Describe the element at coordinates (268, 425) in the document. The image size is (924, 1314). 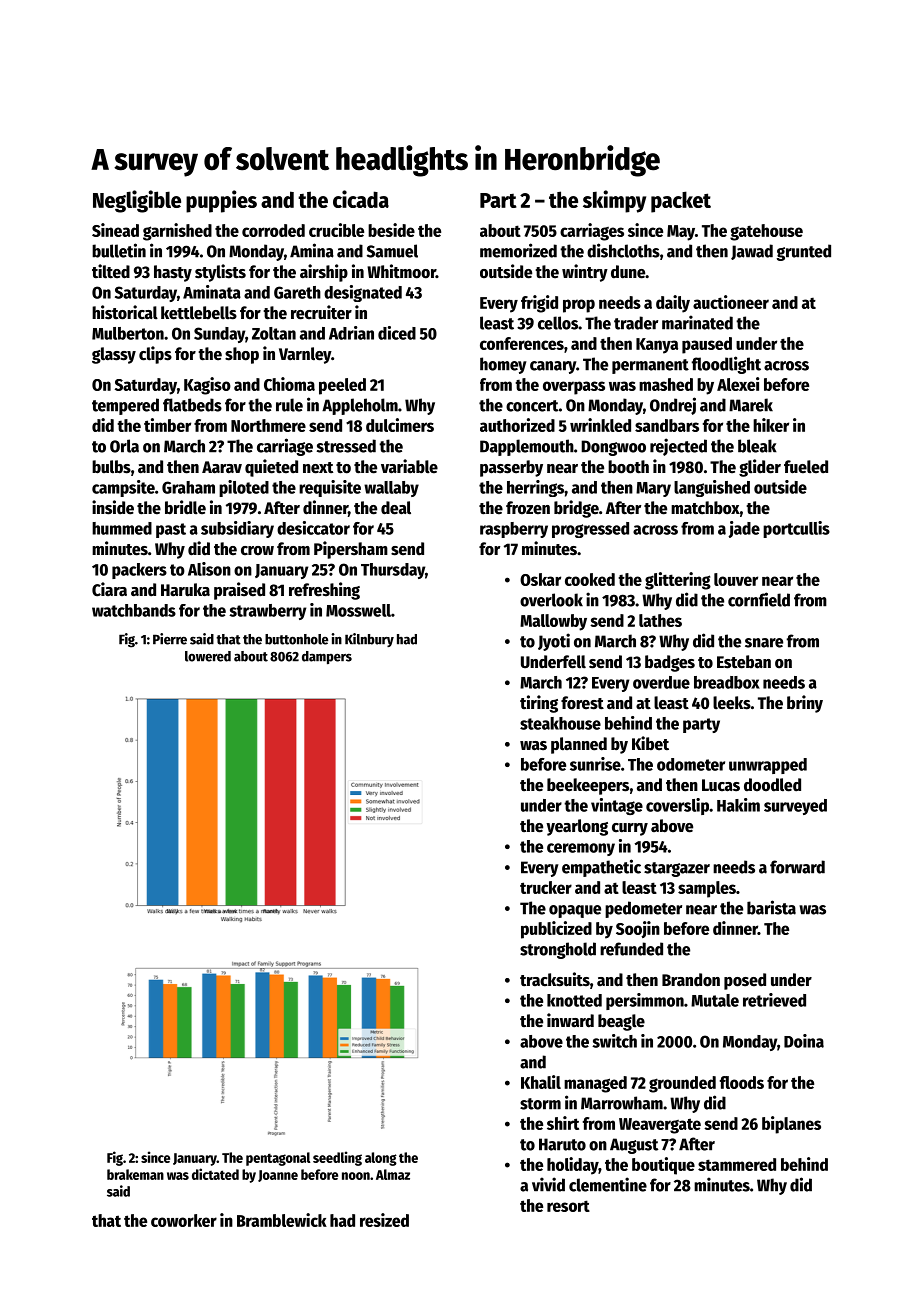
I see `Northmere` at that location.
